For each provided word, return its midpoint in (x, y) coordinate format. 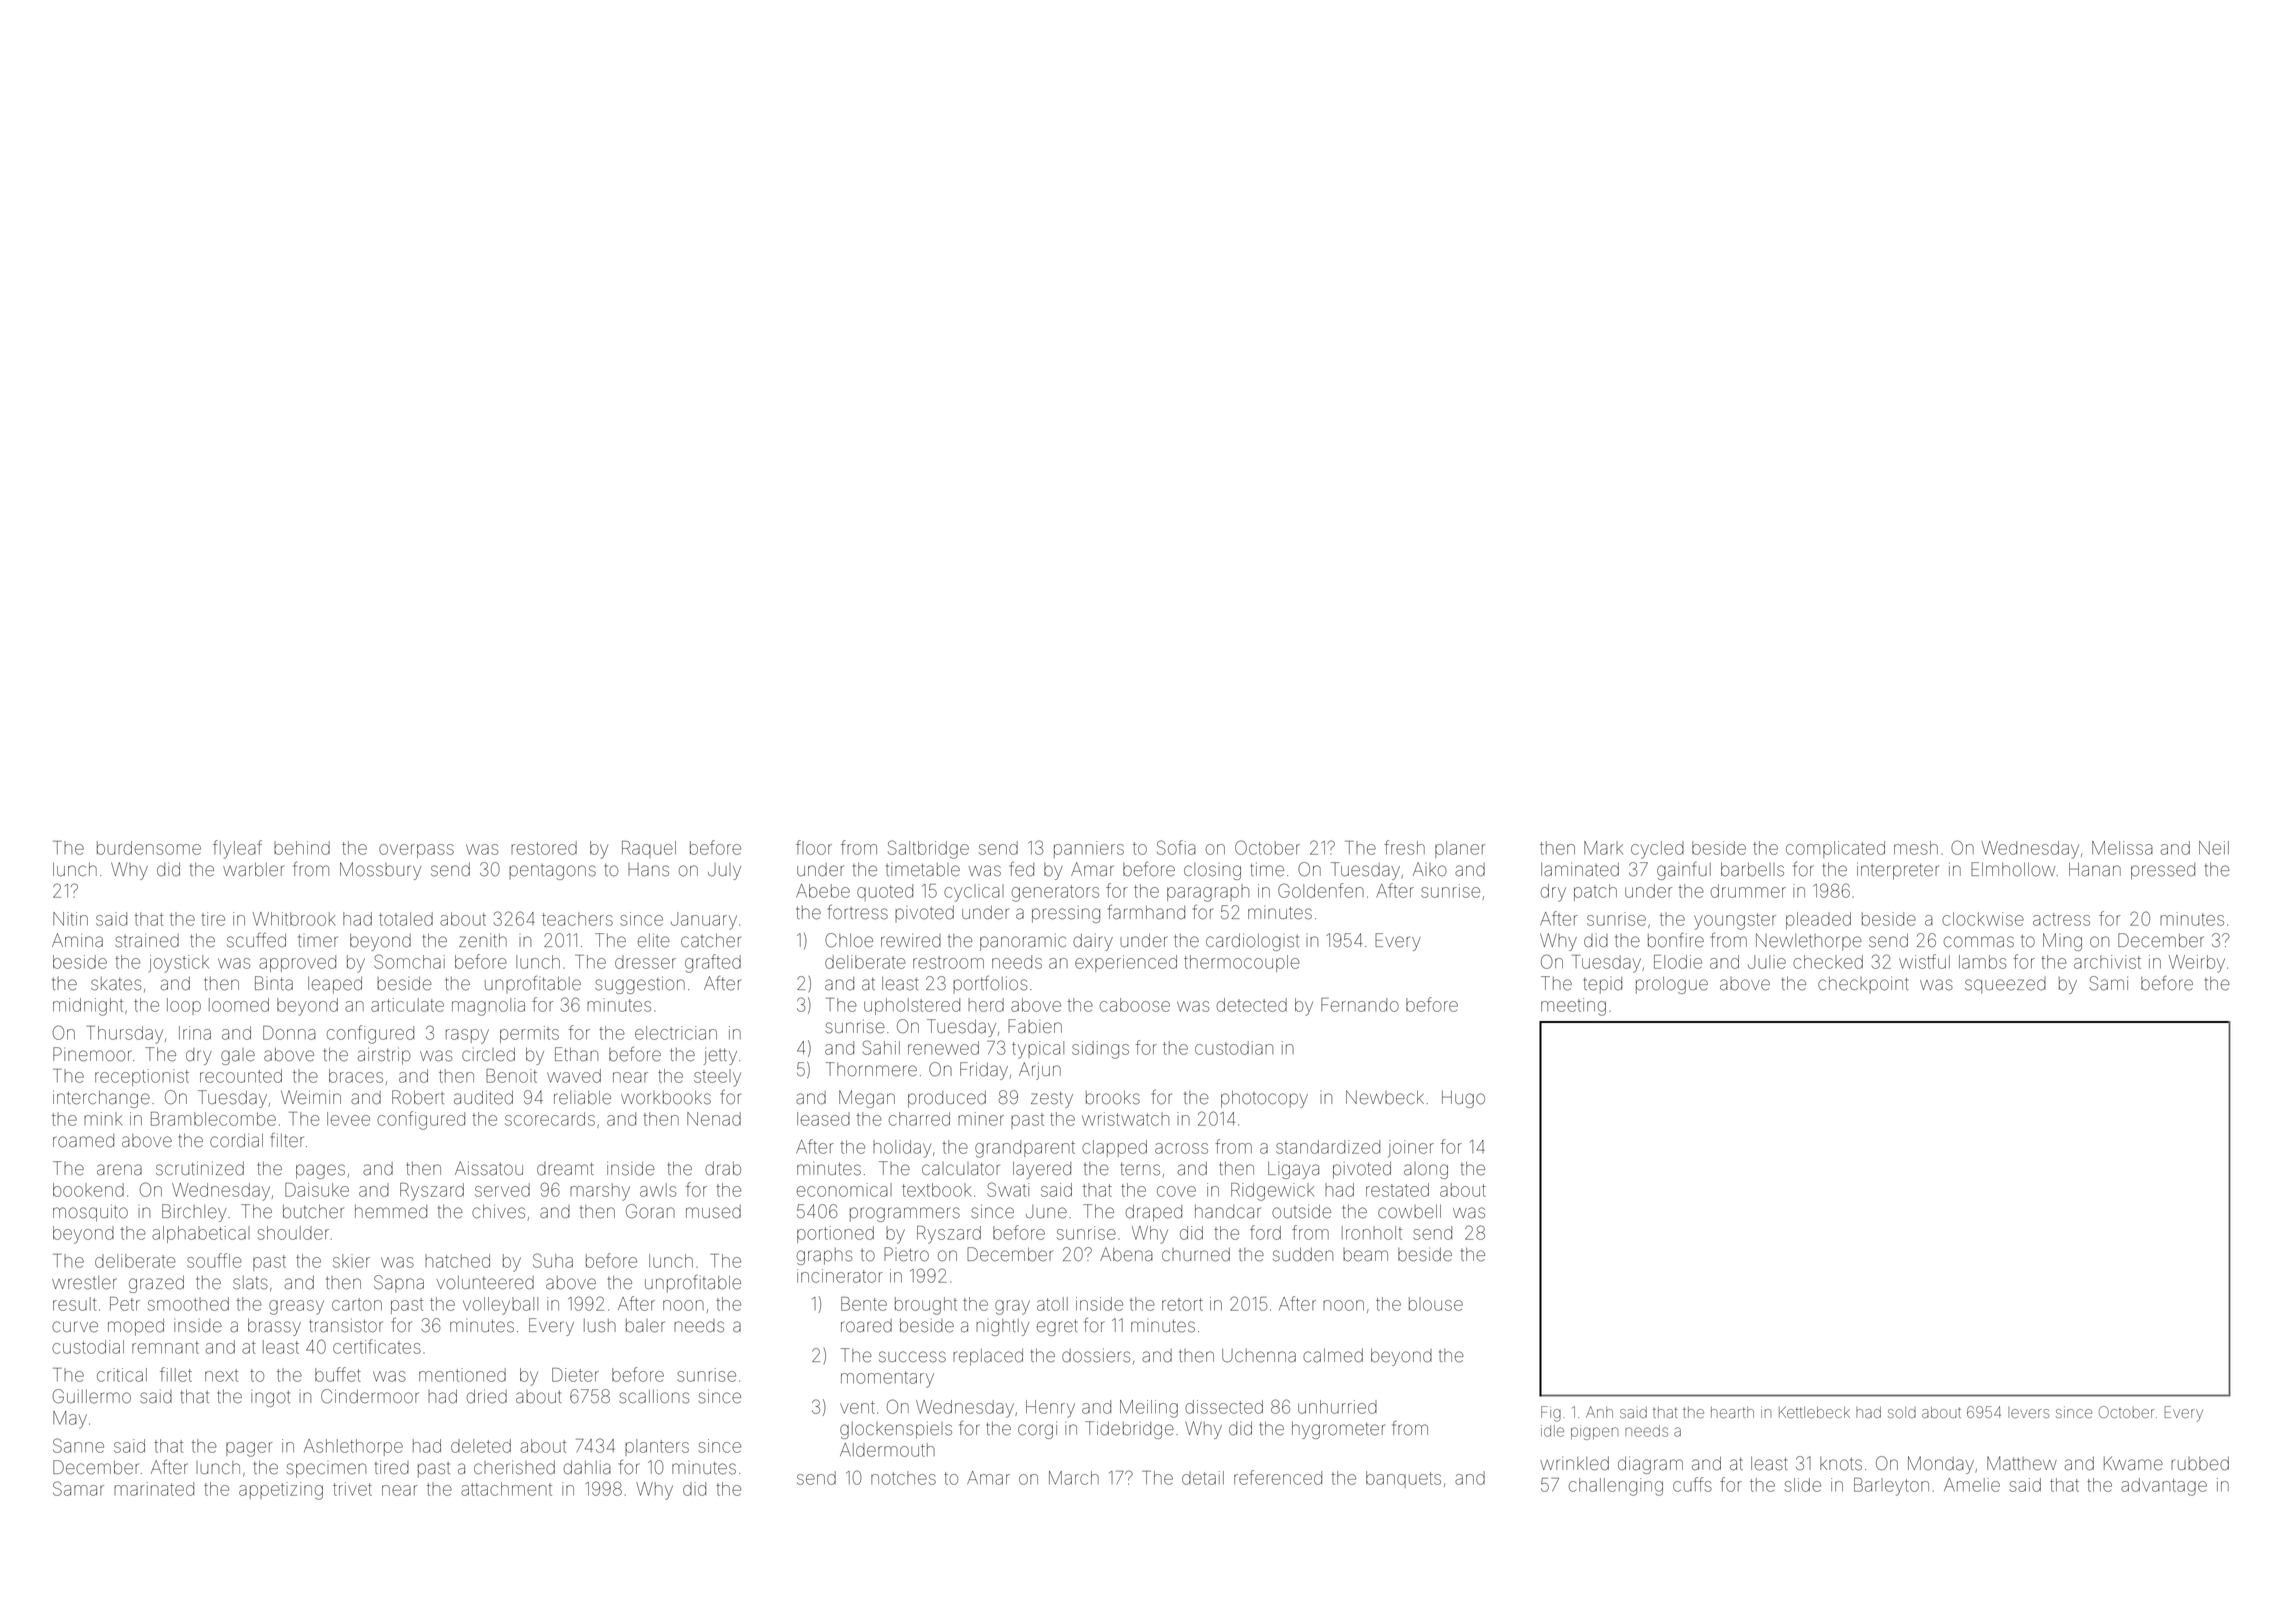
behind (302, 848)
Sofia (1176, 847)
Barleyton (1891, 1487)
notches (903, 1478)
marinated (154, 1489)
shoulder (293, 1233)
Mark (1603, 848)
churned (1196, 1255)
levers (2028, 1412)
